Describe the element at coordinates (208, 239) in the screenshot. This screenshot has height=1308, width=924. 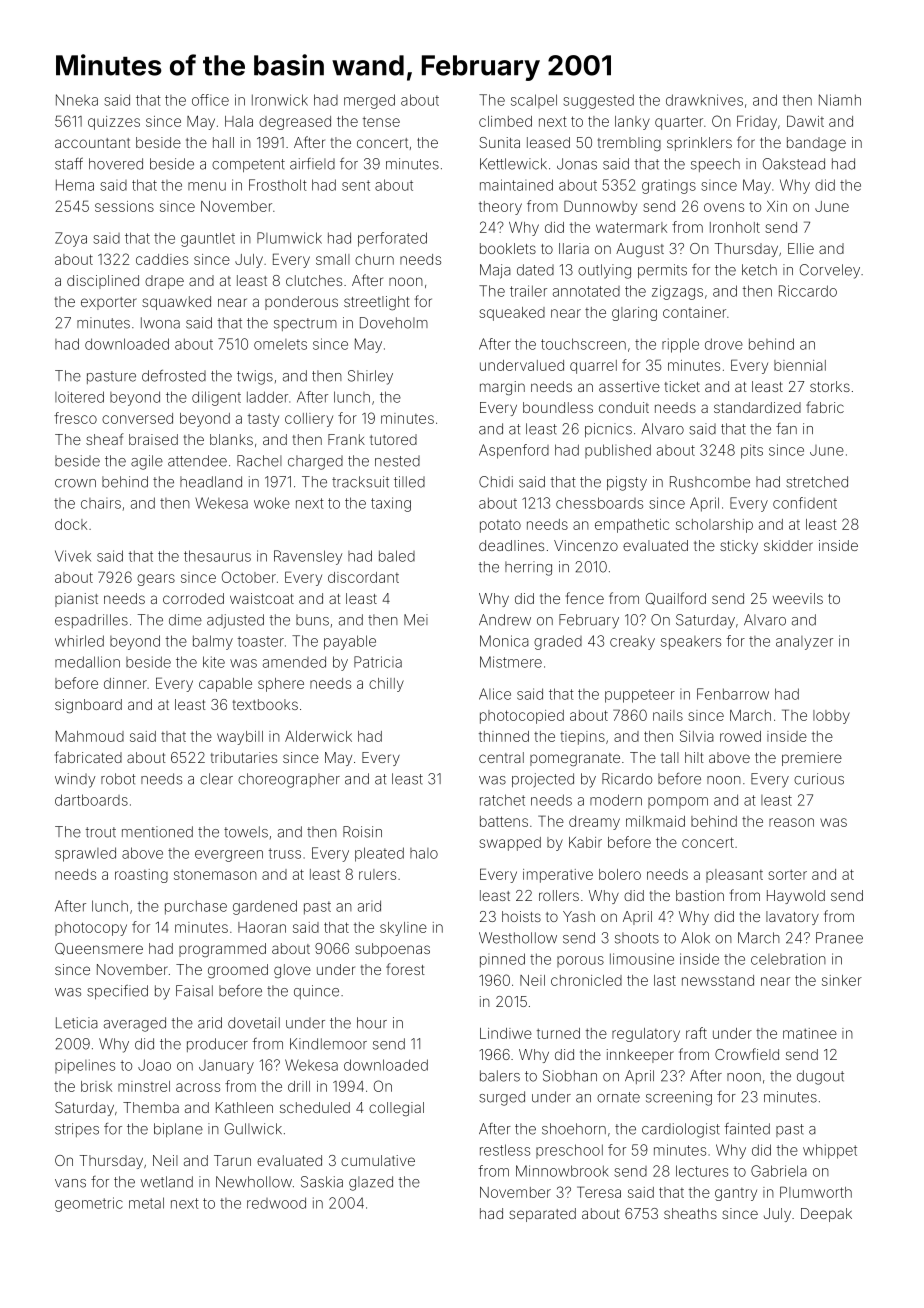
I see `gauntlet` at that location.
